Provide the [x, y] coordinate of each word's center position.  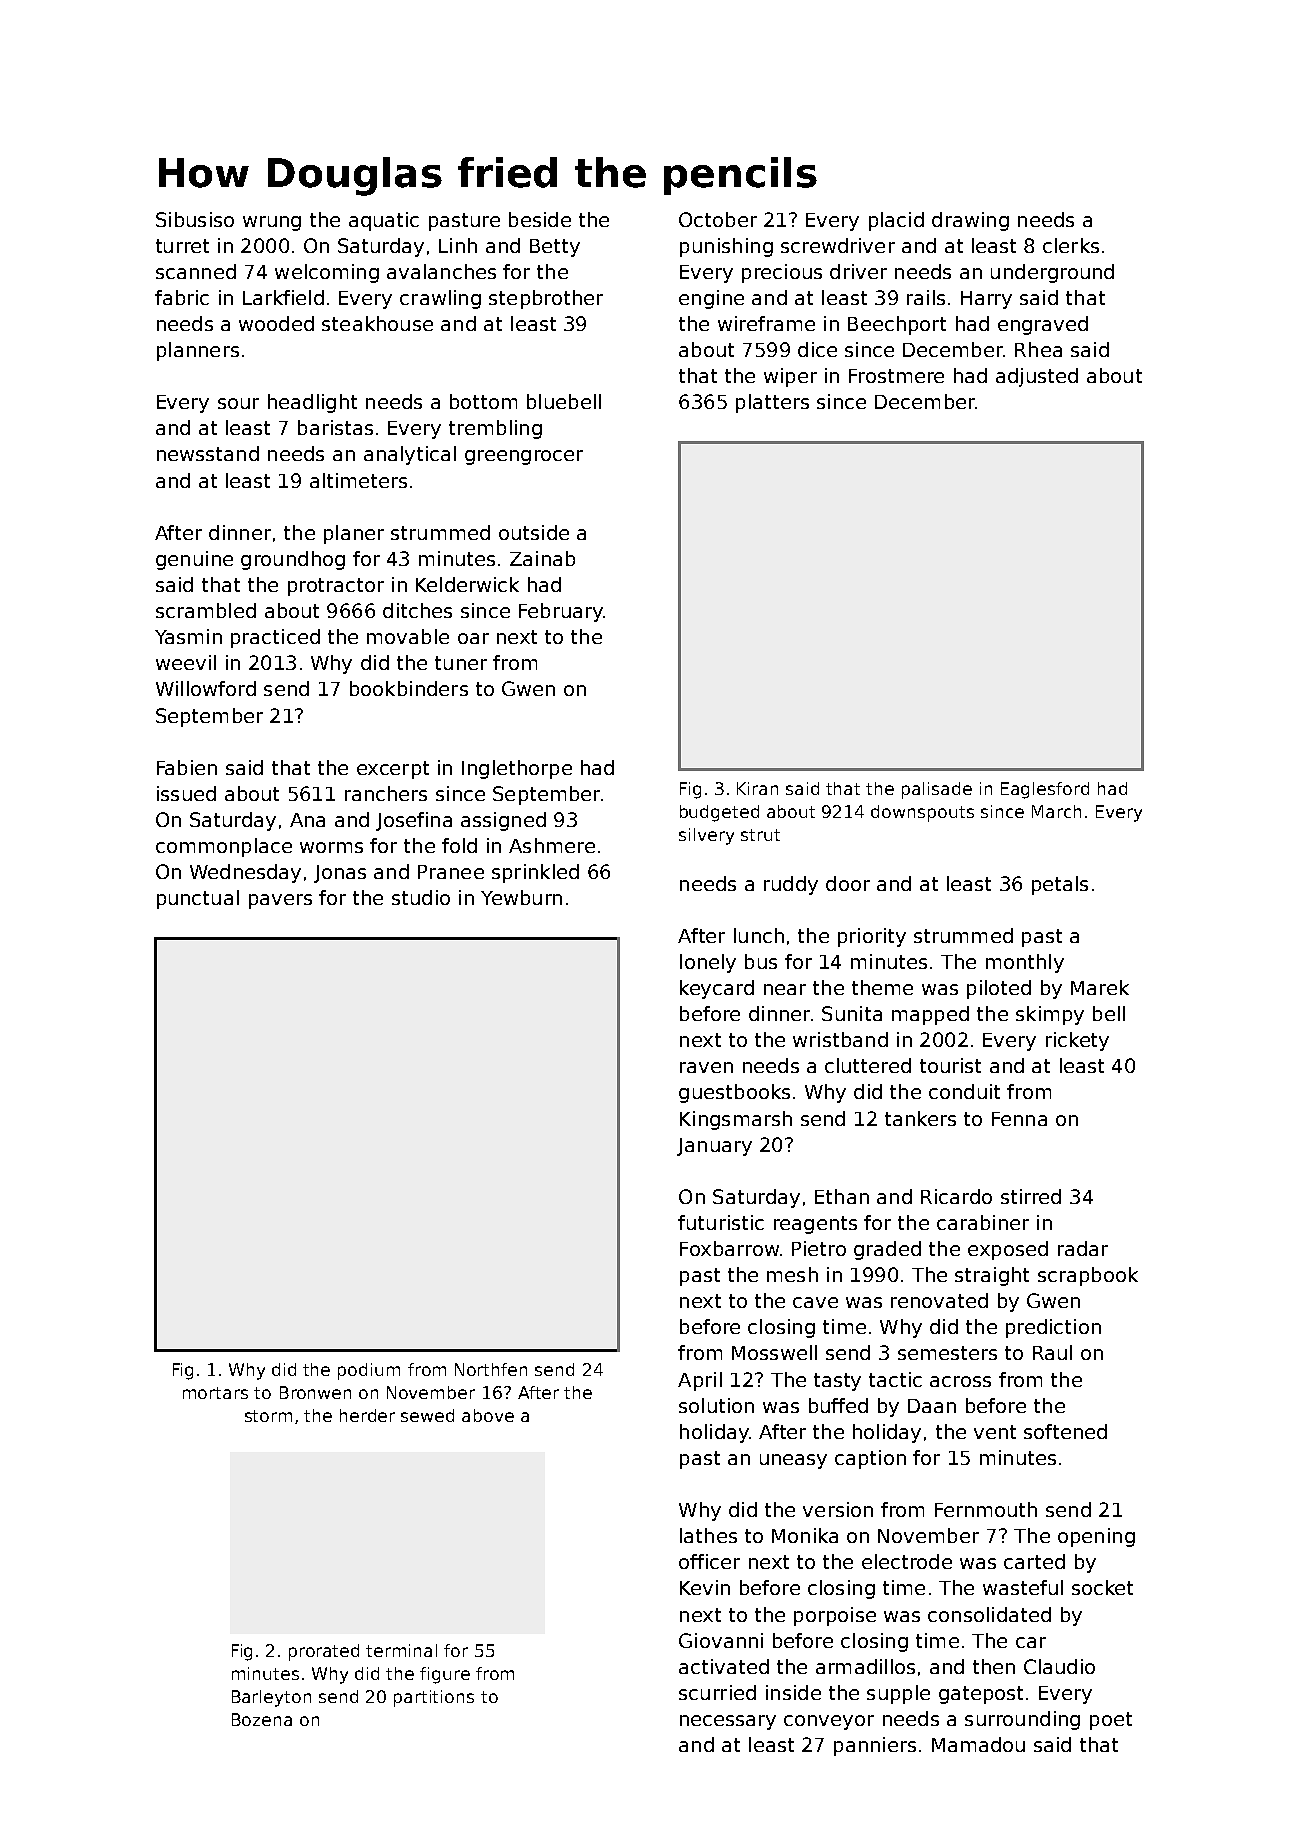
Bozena [262, 1719]
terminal [401, 1650]
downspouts [922, 813]
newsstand [208, 453]
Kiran [757, 788]
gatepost [981, 1695]
